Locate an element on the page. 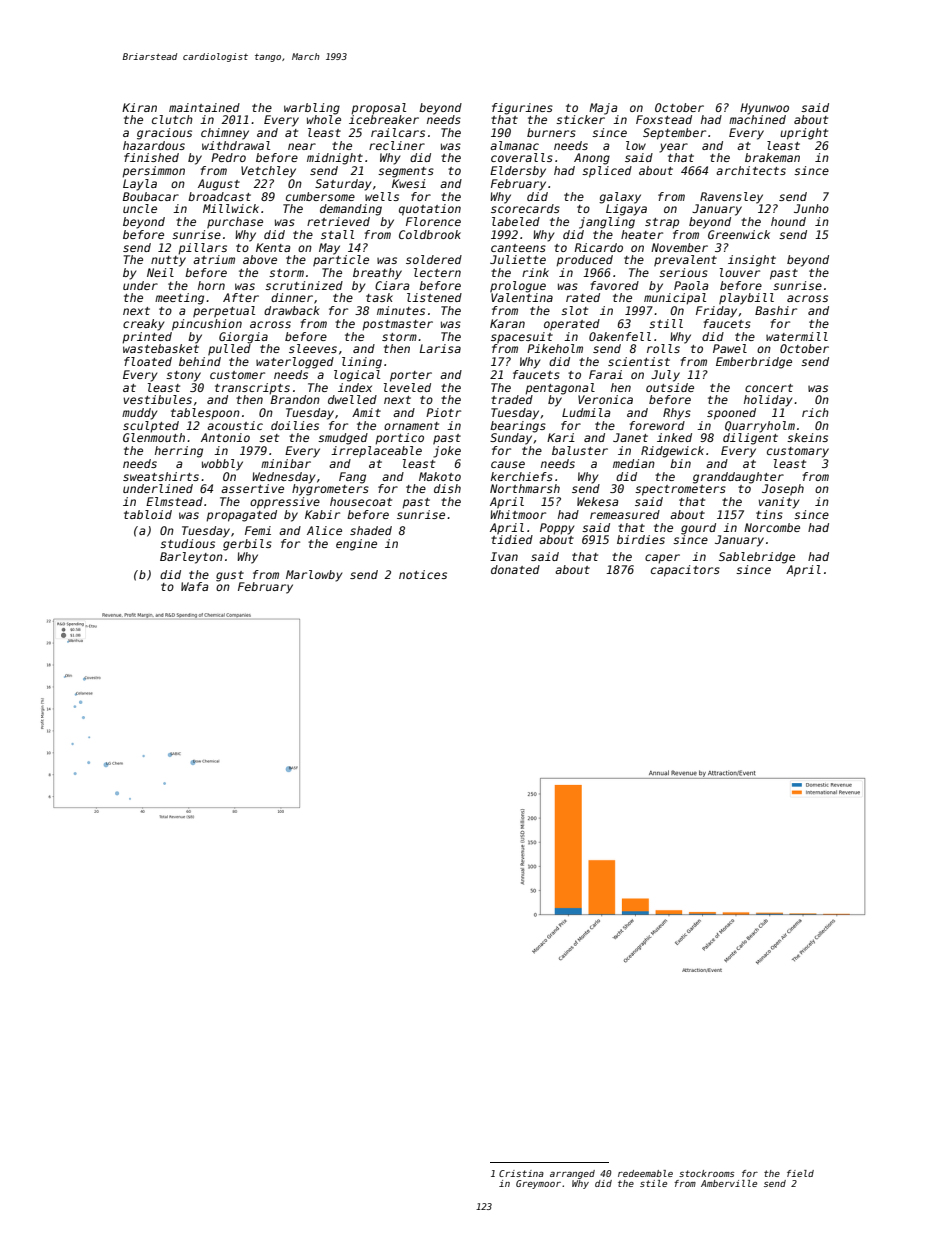  Barleyton is located at coordinates (191, 558).
